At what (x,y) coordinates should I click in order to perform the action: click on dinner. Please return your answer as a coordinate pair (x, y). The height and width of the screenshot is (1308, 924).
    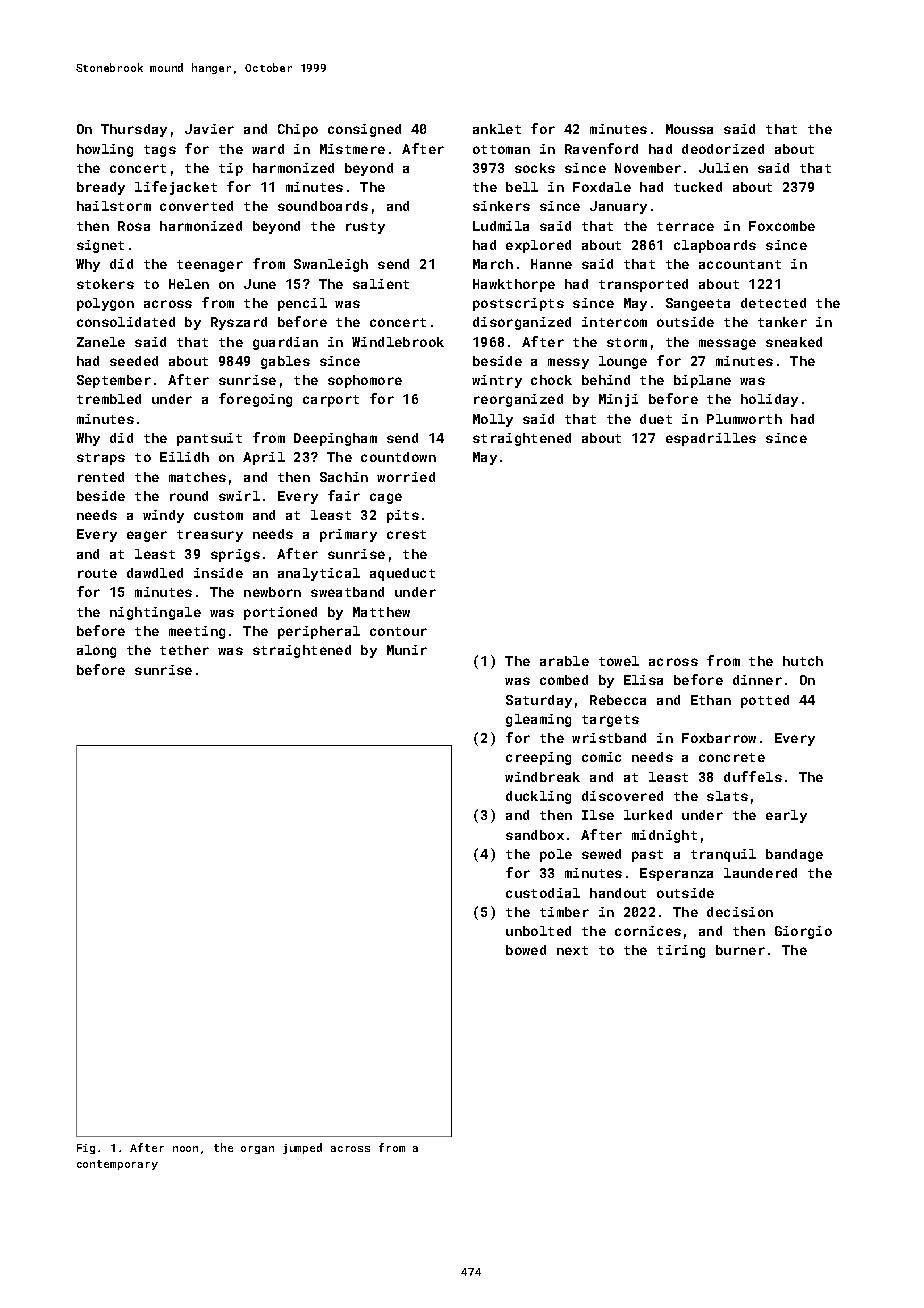
    Looking at the image, I should click on (757, 680).
